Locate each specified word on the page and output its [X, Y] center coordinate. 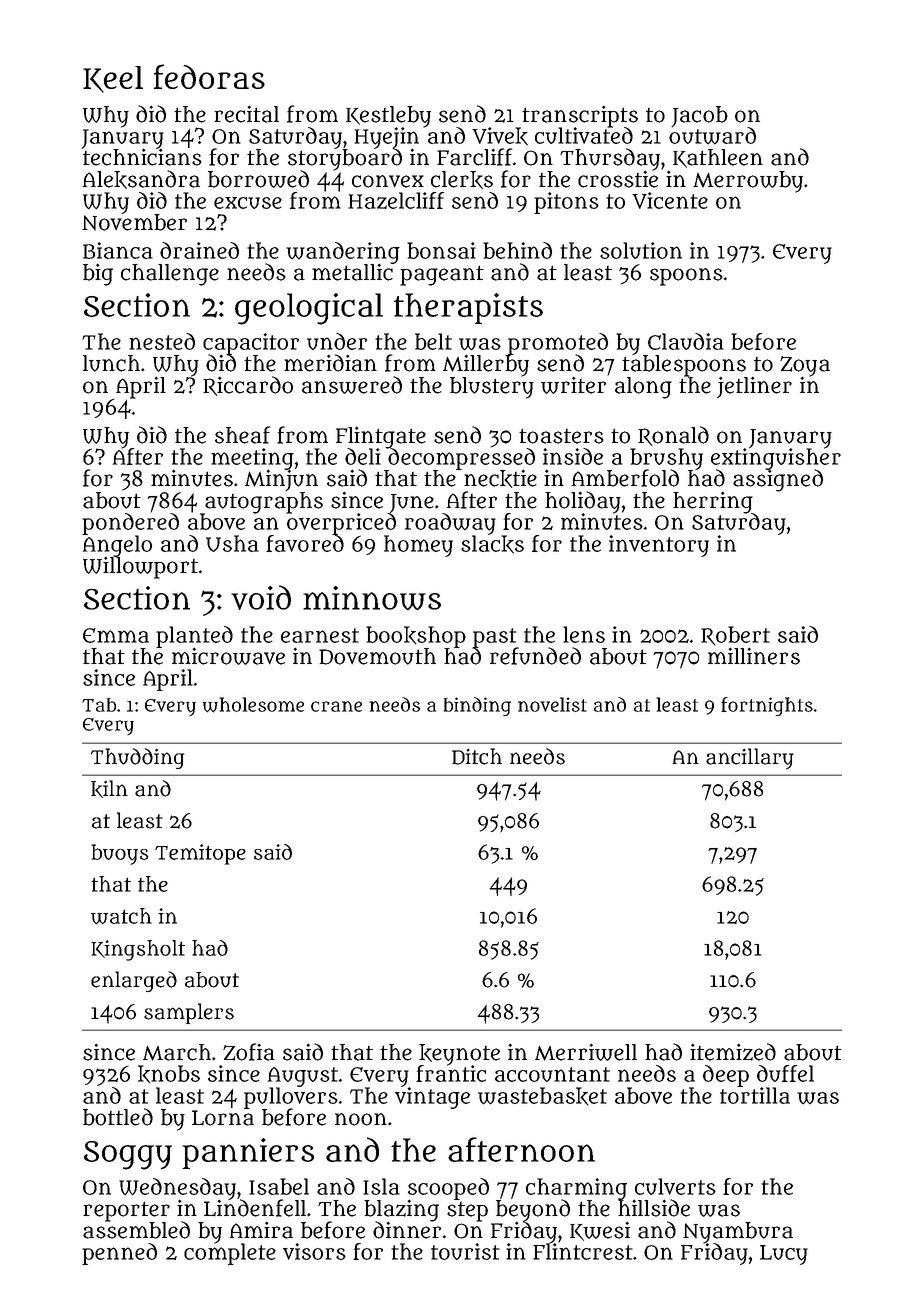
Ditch [477, 756]
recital [246, 114]
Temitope [200, 854]
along [643, 388]
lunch [111, 363]
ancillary [750, 759]
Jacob [699, 117]
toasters [561, 436]
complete [230, 1254]
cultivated [584, 135]
